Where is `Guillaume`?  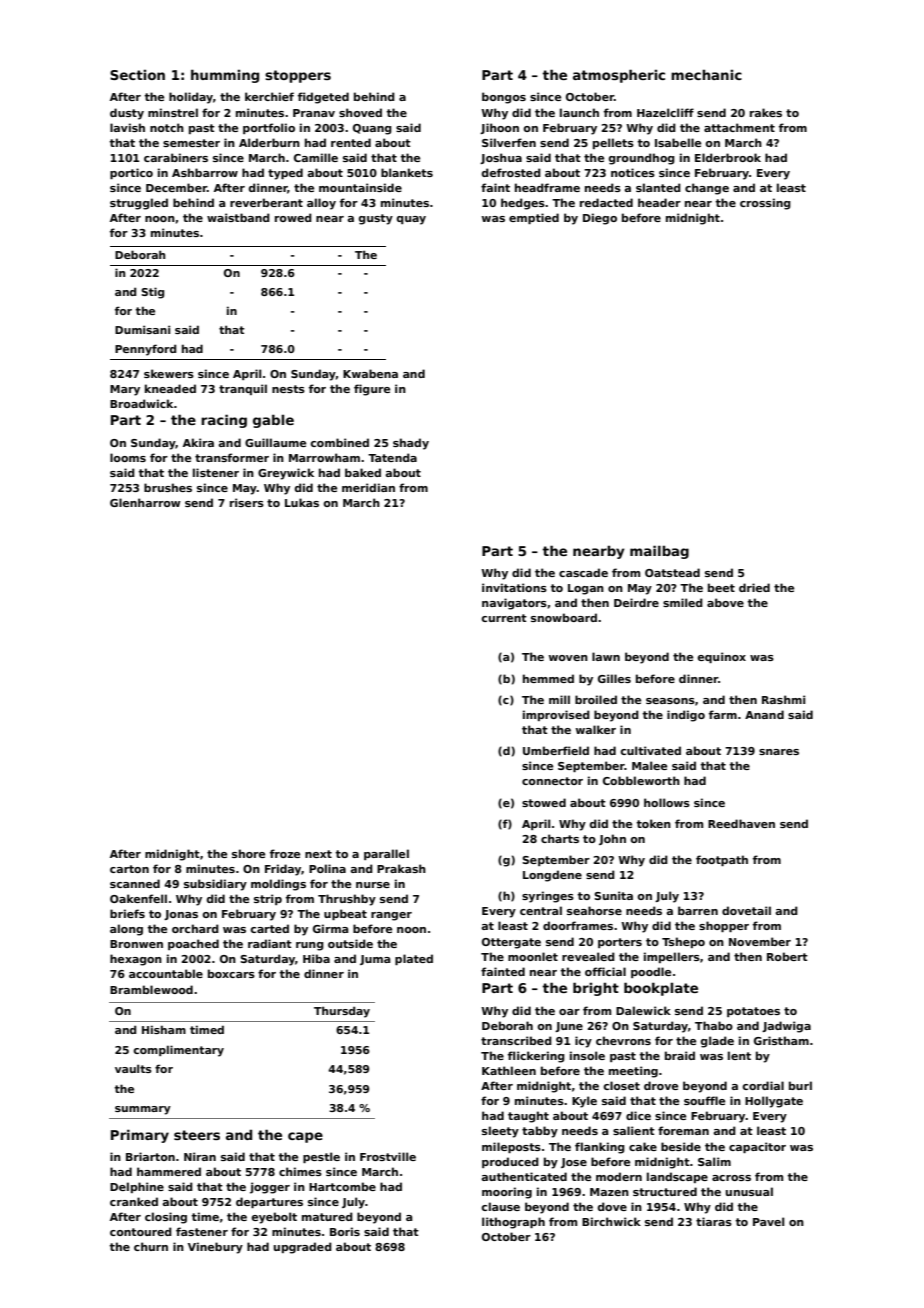
Guillaume is located at coordinates (275, 442).
